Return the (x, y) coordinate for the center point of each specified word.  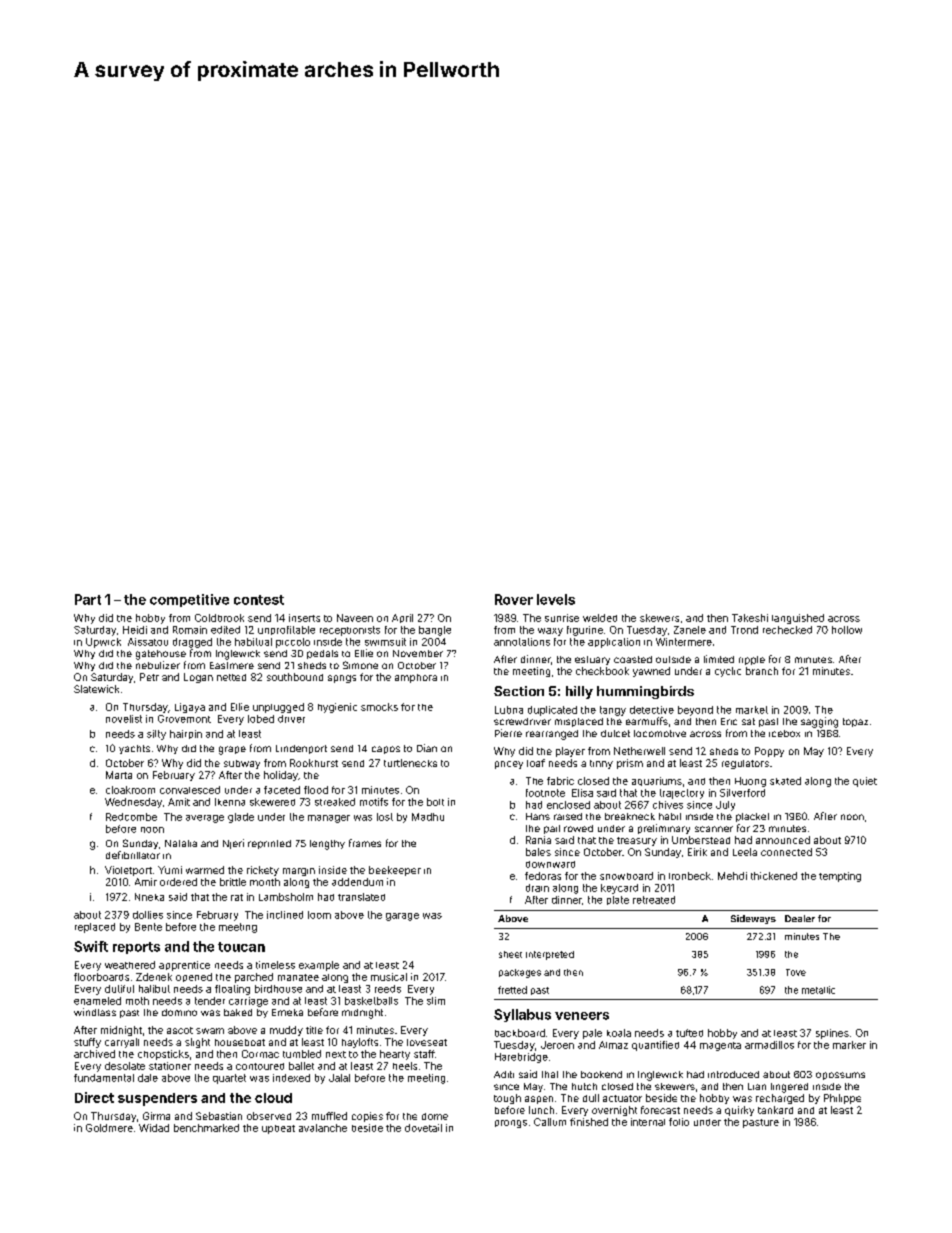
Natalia (181, 843)
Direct (94, 1097)
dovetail (423, 1128)
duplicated (552, 711)
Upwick (103, 643)
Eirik (697, 852)
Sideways (753, 919)
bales (538, 852)
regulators (745, 764)
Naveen (355, 618)
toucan (241, 947)
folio (679, 1122)
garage (402, 917)
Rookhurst (314, 763)
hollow (847, 630)
